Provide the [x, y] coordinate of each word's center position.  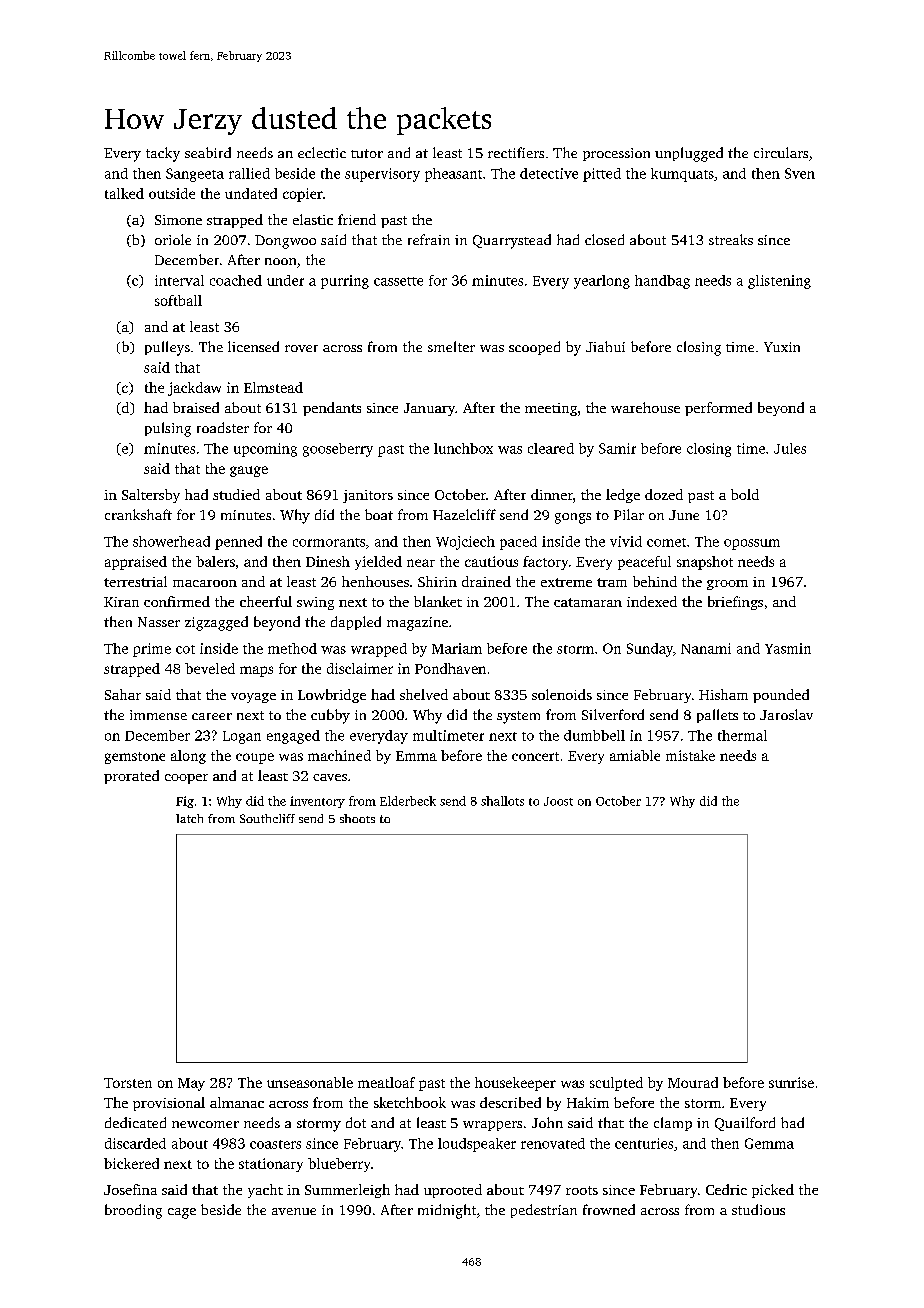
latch [189, 818]
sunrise [791, 1082]
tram [612, 582]
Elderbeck [408, 801]
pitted [602, 175]
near [421, 563]
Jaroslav [786, 714]
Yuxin [782, 347]
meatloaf [386, 1082]
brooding [133, 1211]
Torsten [128, 1083]
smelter [451, 346]
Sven [800, 173]
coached [236, 280]
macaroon [205, 583]
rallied [249, 173]
